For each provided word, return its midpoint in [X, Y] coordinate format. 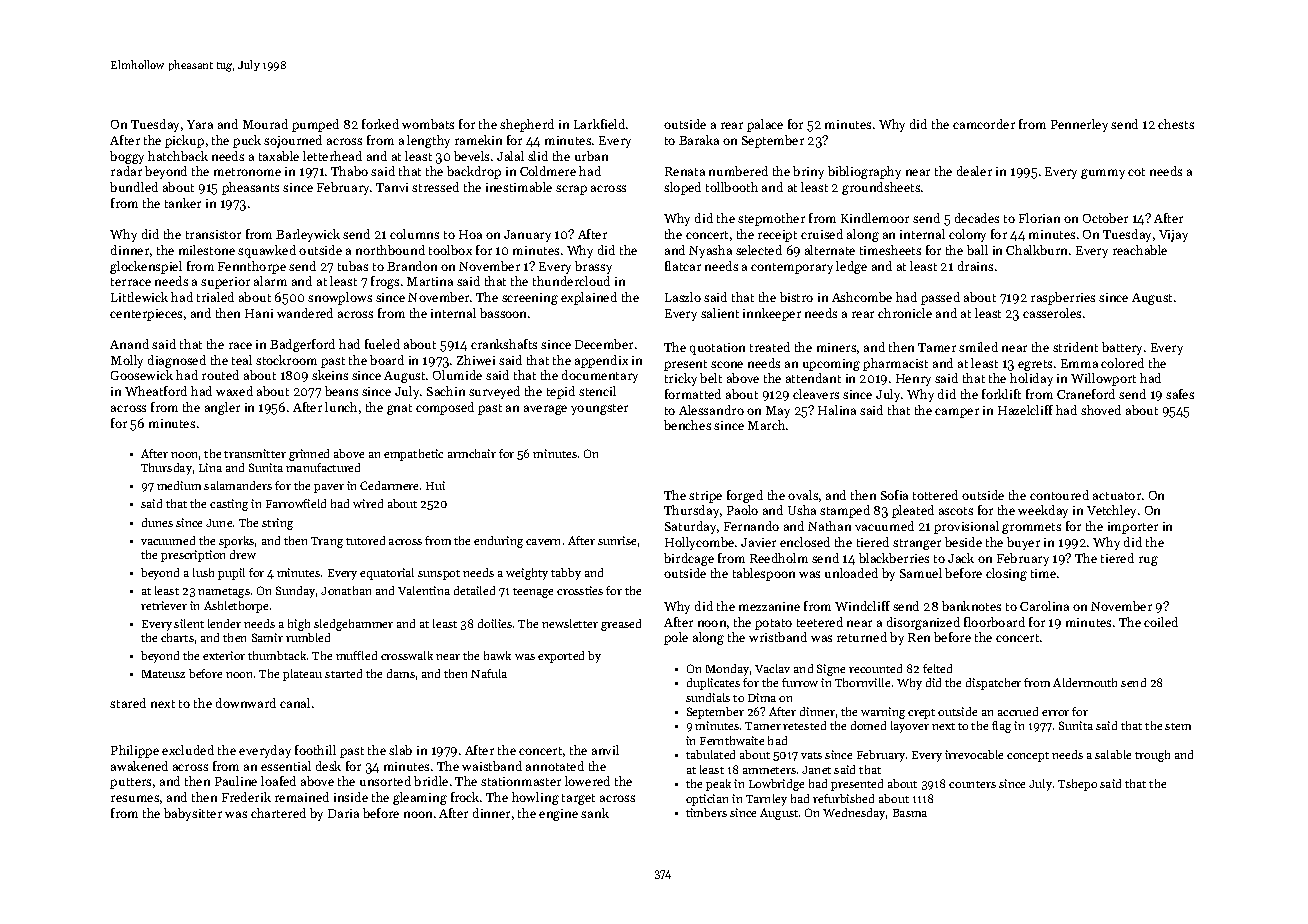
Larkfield [599, 124]
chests [1176, 124]
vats [811, 755]
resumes [135, 798]
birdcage [689, 559]
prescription [193, 556]
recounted [875, 668]
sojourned [293, 141]
